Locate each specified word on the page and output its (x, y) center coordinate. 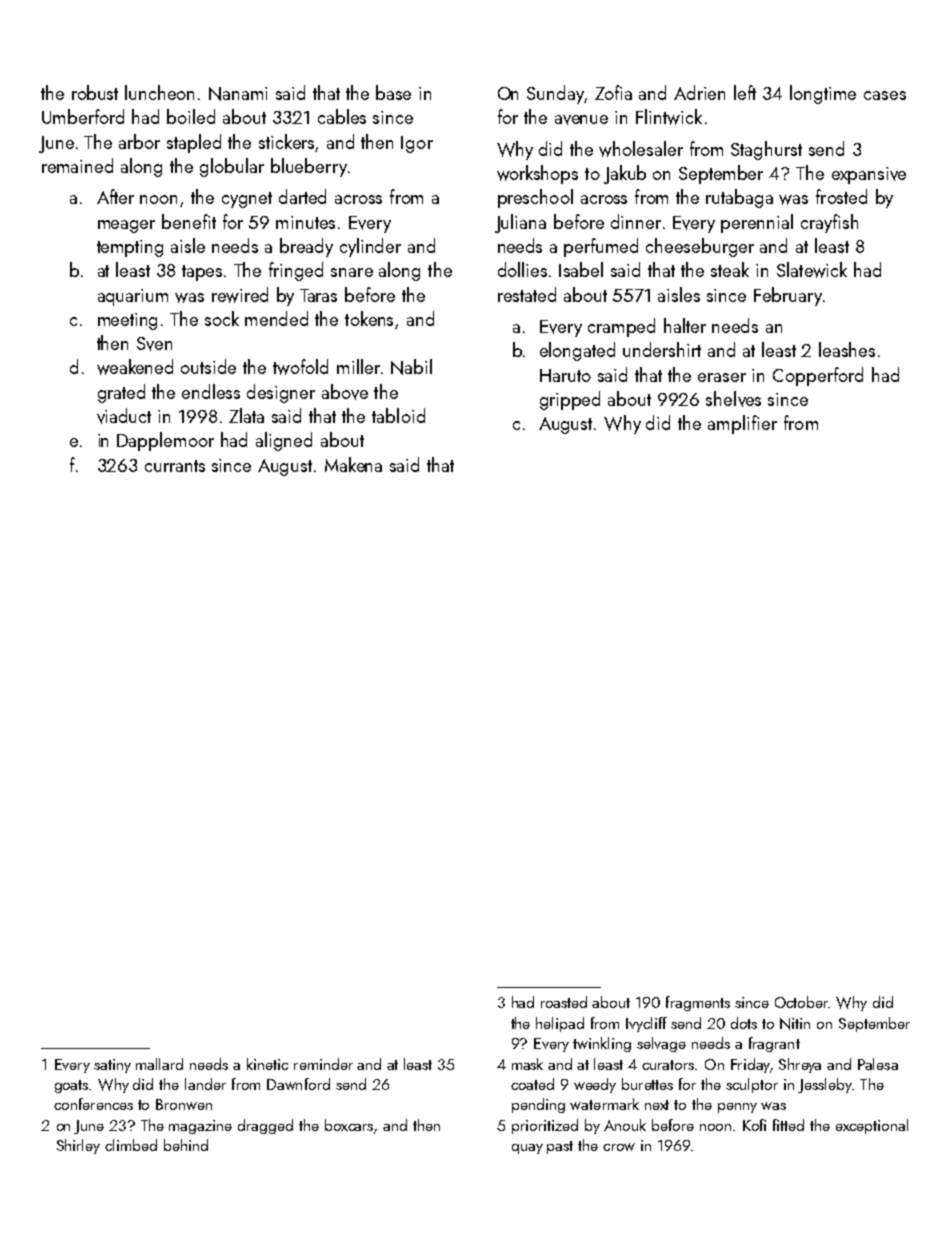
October (802, 1002)
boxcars (350, 1126)
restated (527, 294)
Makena (353, 464)
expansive (869, 175)
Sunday (555, 94)
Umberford (83, 116)
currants (175, 466)
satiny (112, 1066)
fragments (698, 1003)
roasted (564, 1002)
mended (276, 318)
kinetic (267, 1064)
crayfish (829, 223)
